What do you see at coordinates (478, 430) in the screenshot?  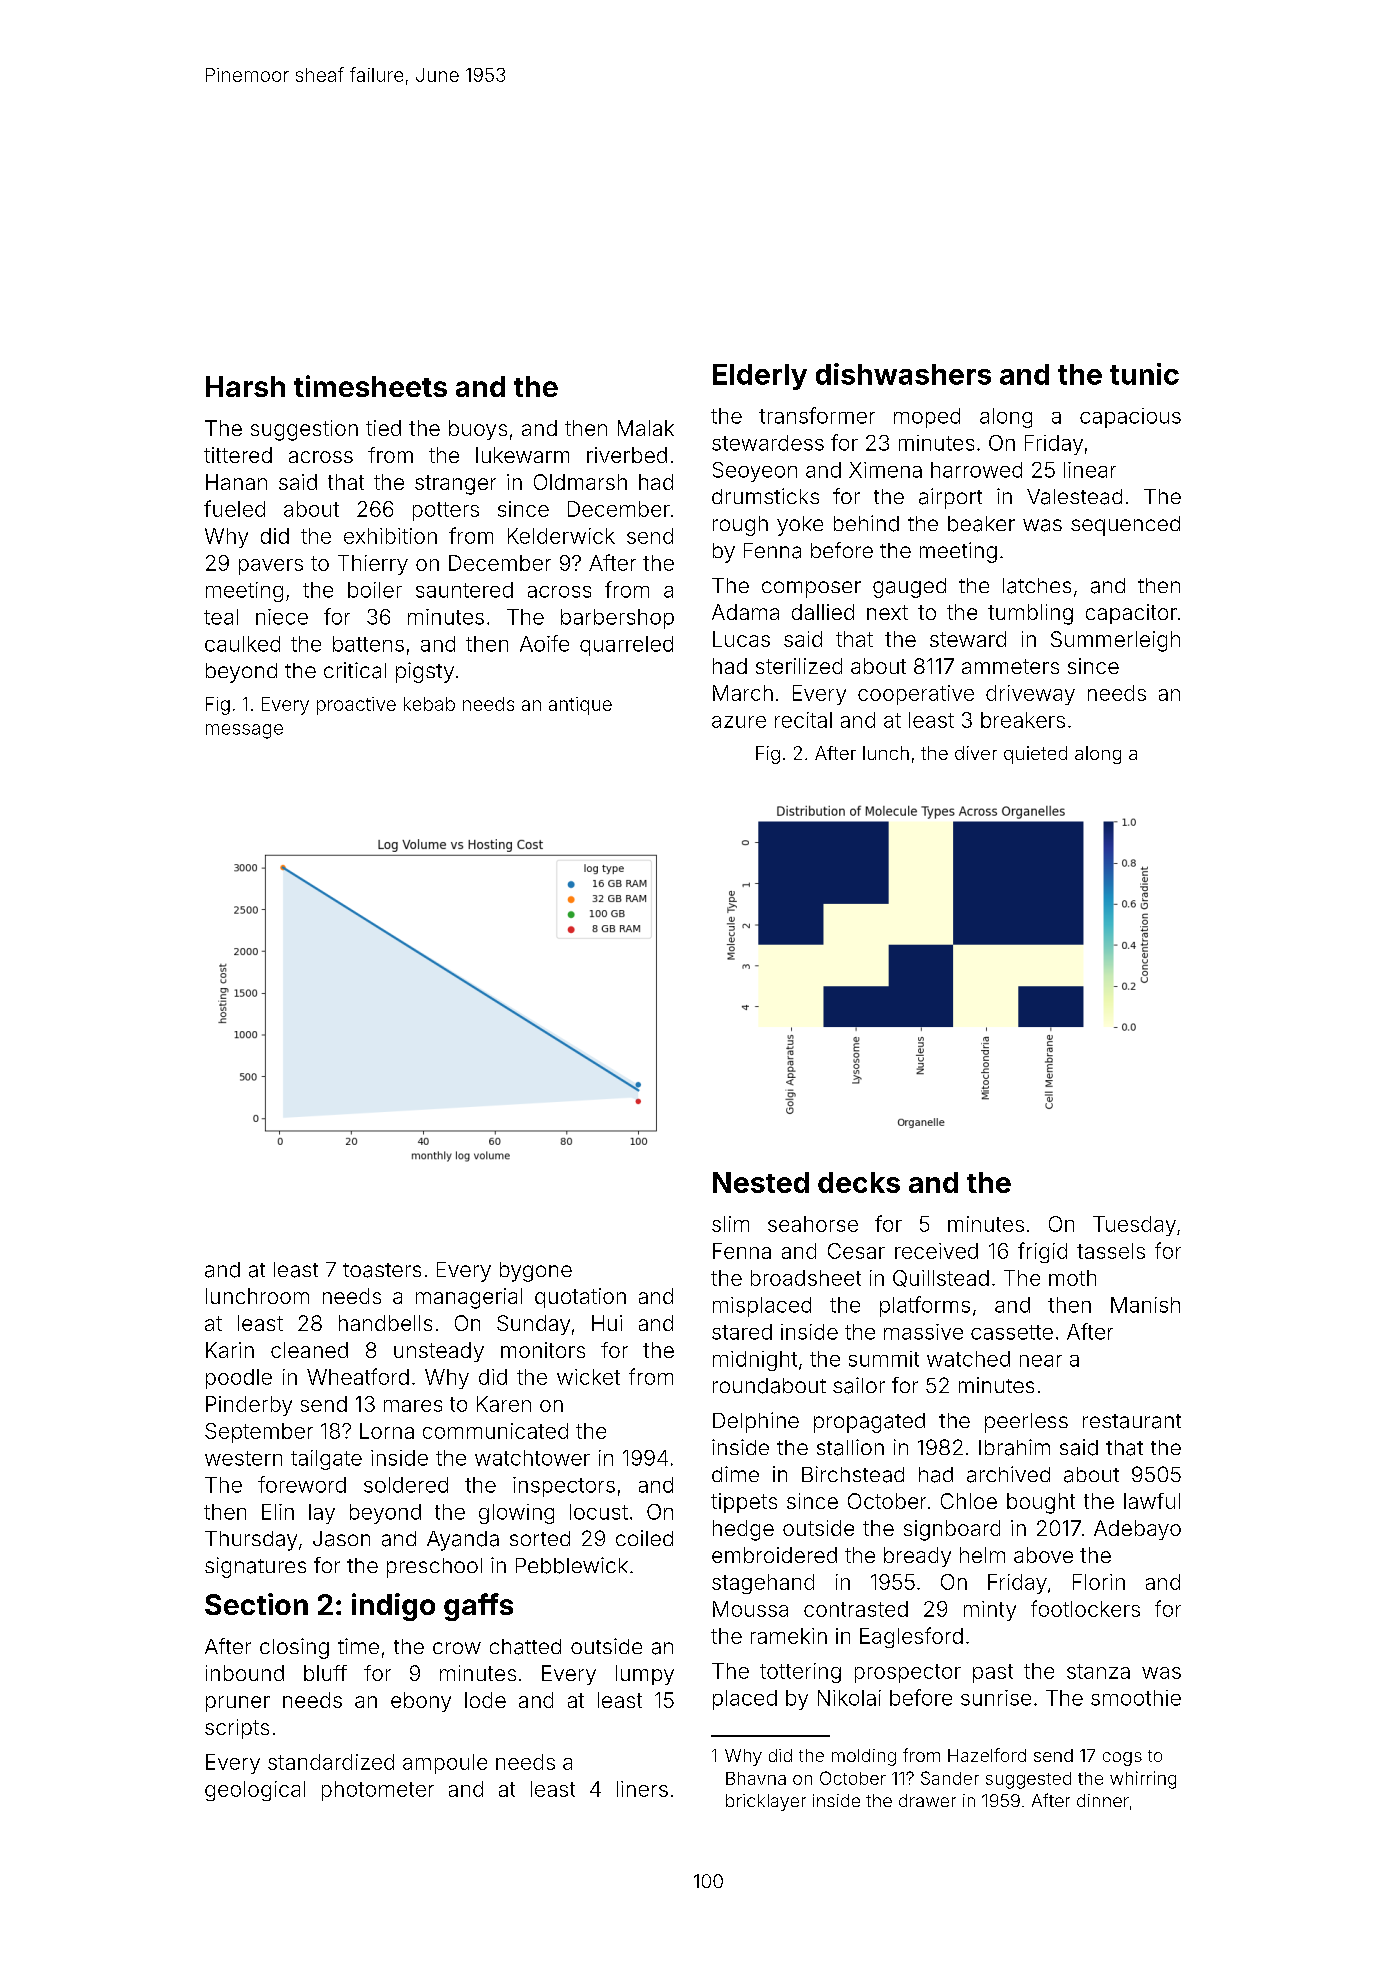 I see `buoys` at bounding box center [478, 430].
